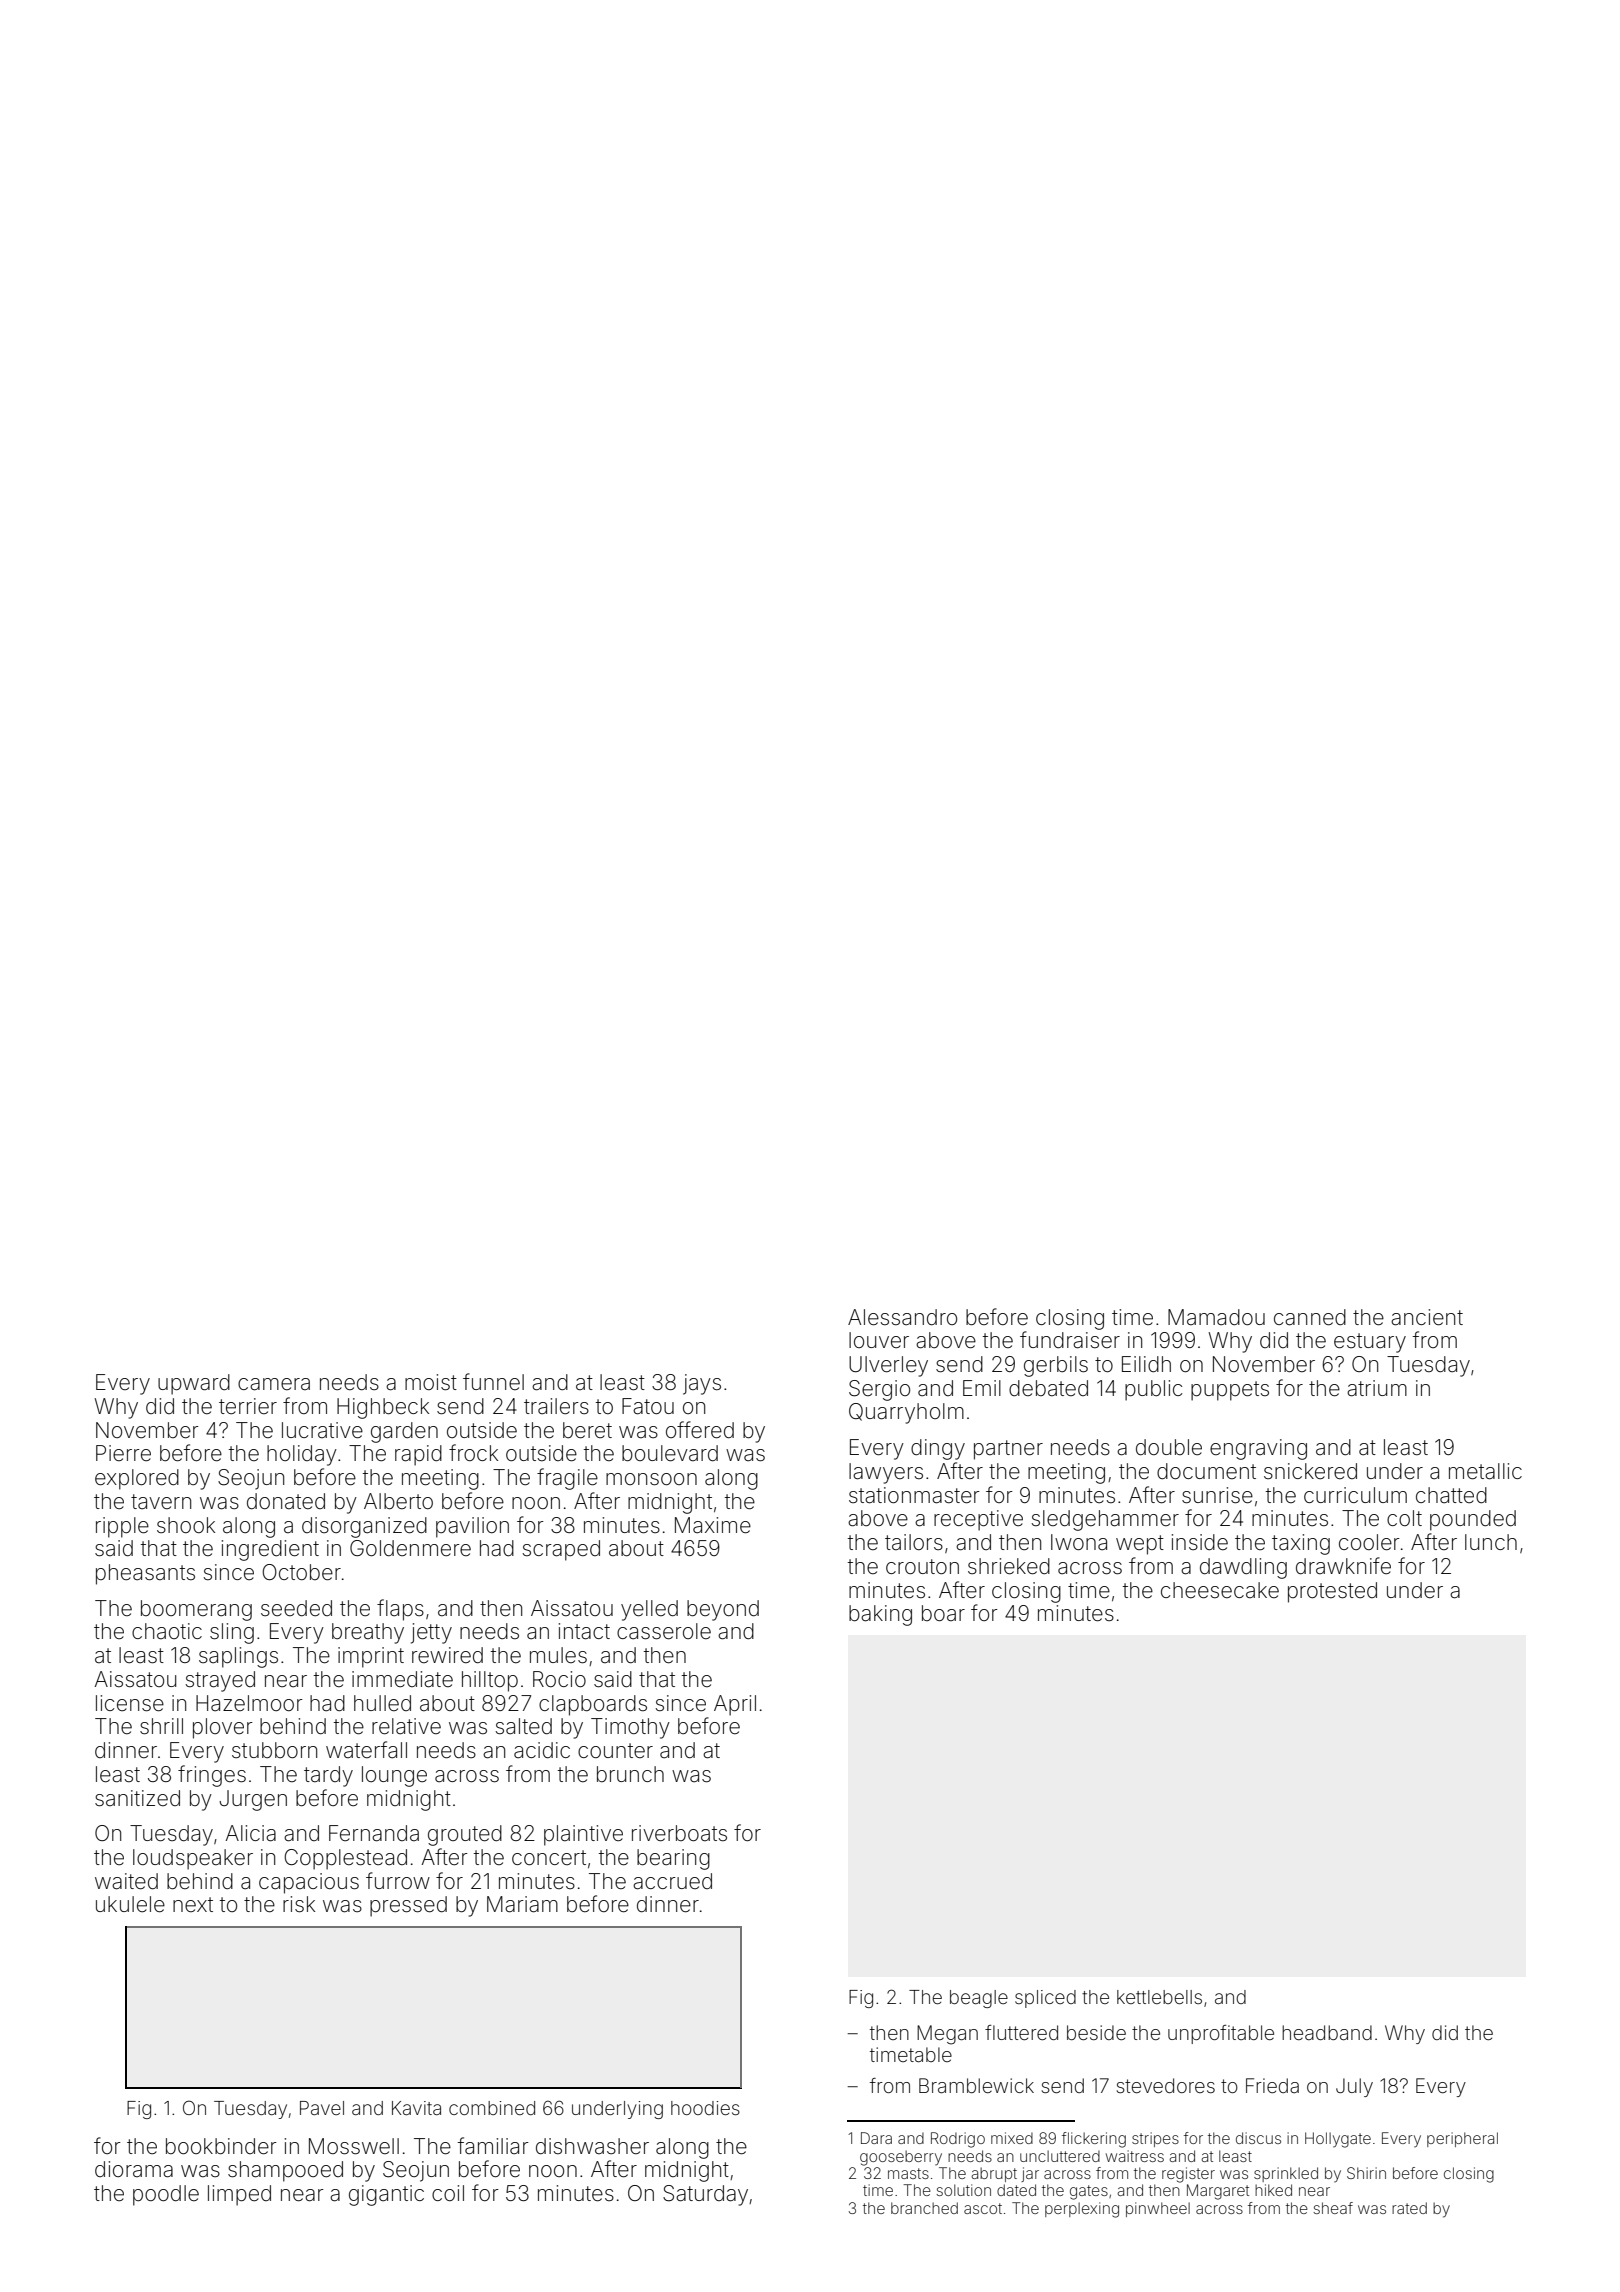 This screenshot has width=1620, height=2292. Describe the element at coordinates (1332, 1592) in the screenshot. I see `protested` at that location.
